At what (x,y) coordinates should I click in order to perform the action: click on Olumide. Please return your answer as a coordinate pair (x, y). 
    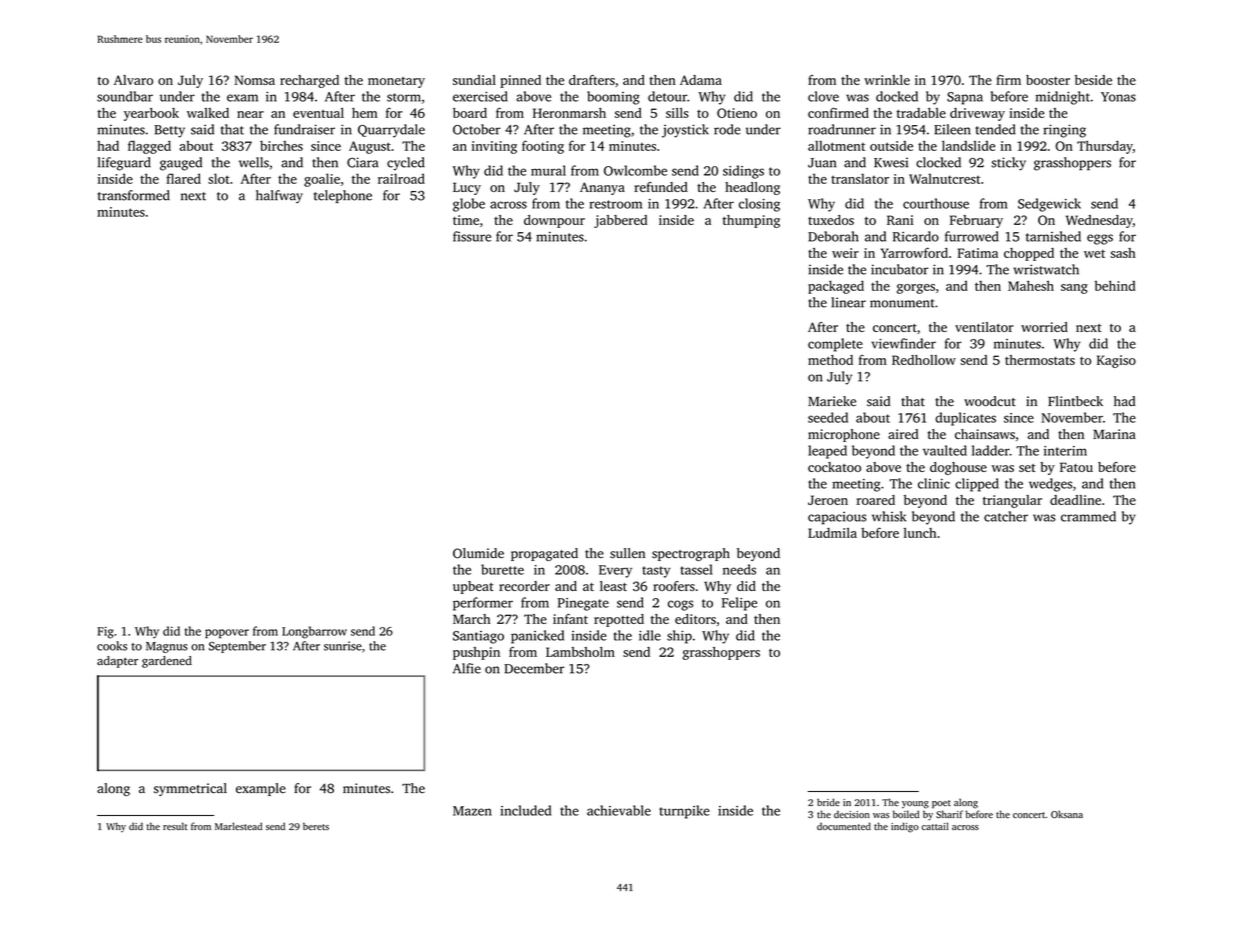
    Looking at the image, I should click on (478, 553).
